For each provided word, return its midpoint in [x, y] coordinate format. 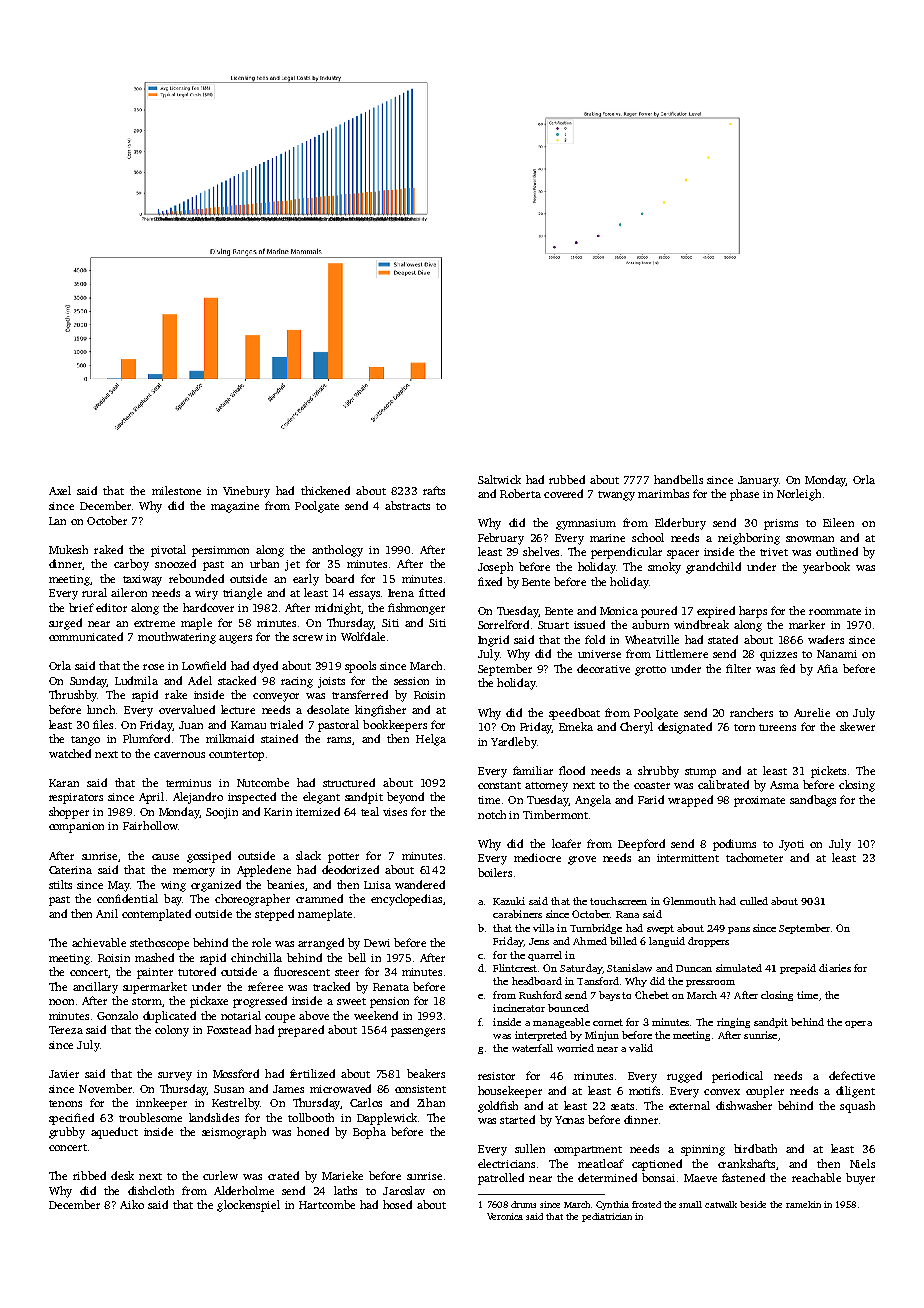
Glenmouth [689, 901]
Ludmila [136, 680]
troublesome [150, 1117]
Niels [862, 1163]
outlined [837, 551]
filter [738, 668]
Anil [107, 913]
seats [622, 1106]
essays [364, 595]
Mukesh [68, 549]
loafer [566, 843]
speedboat [574, 714]
